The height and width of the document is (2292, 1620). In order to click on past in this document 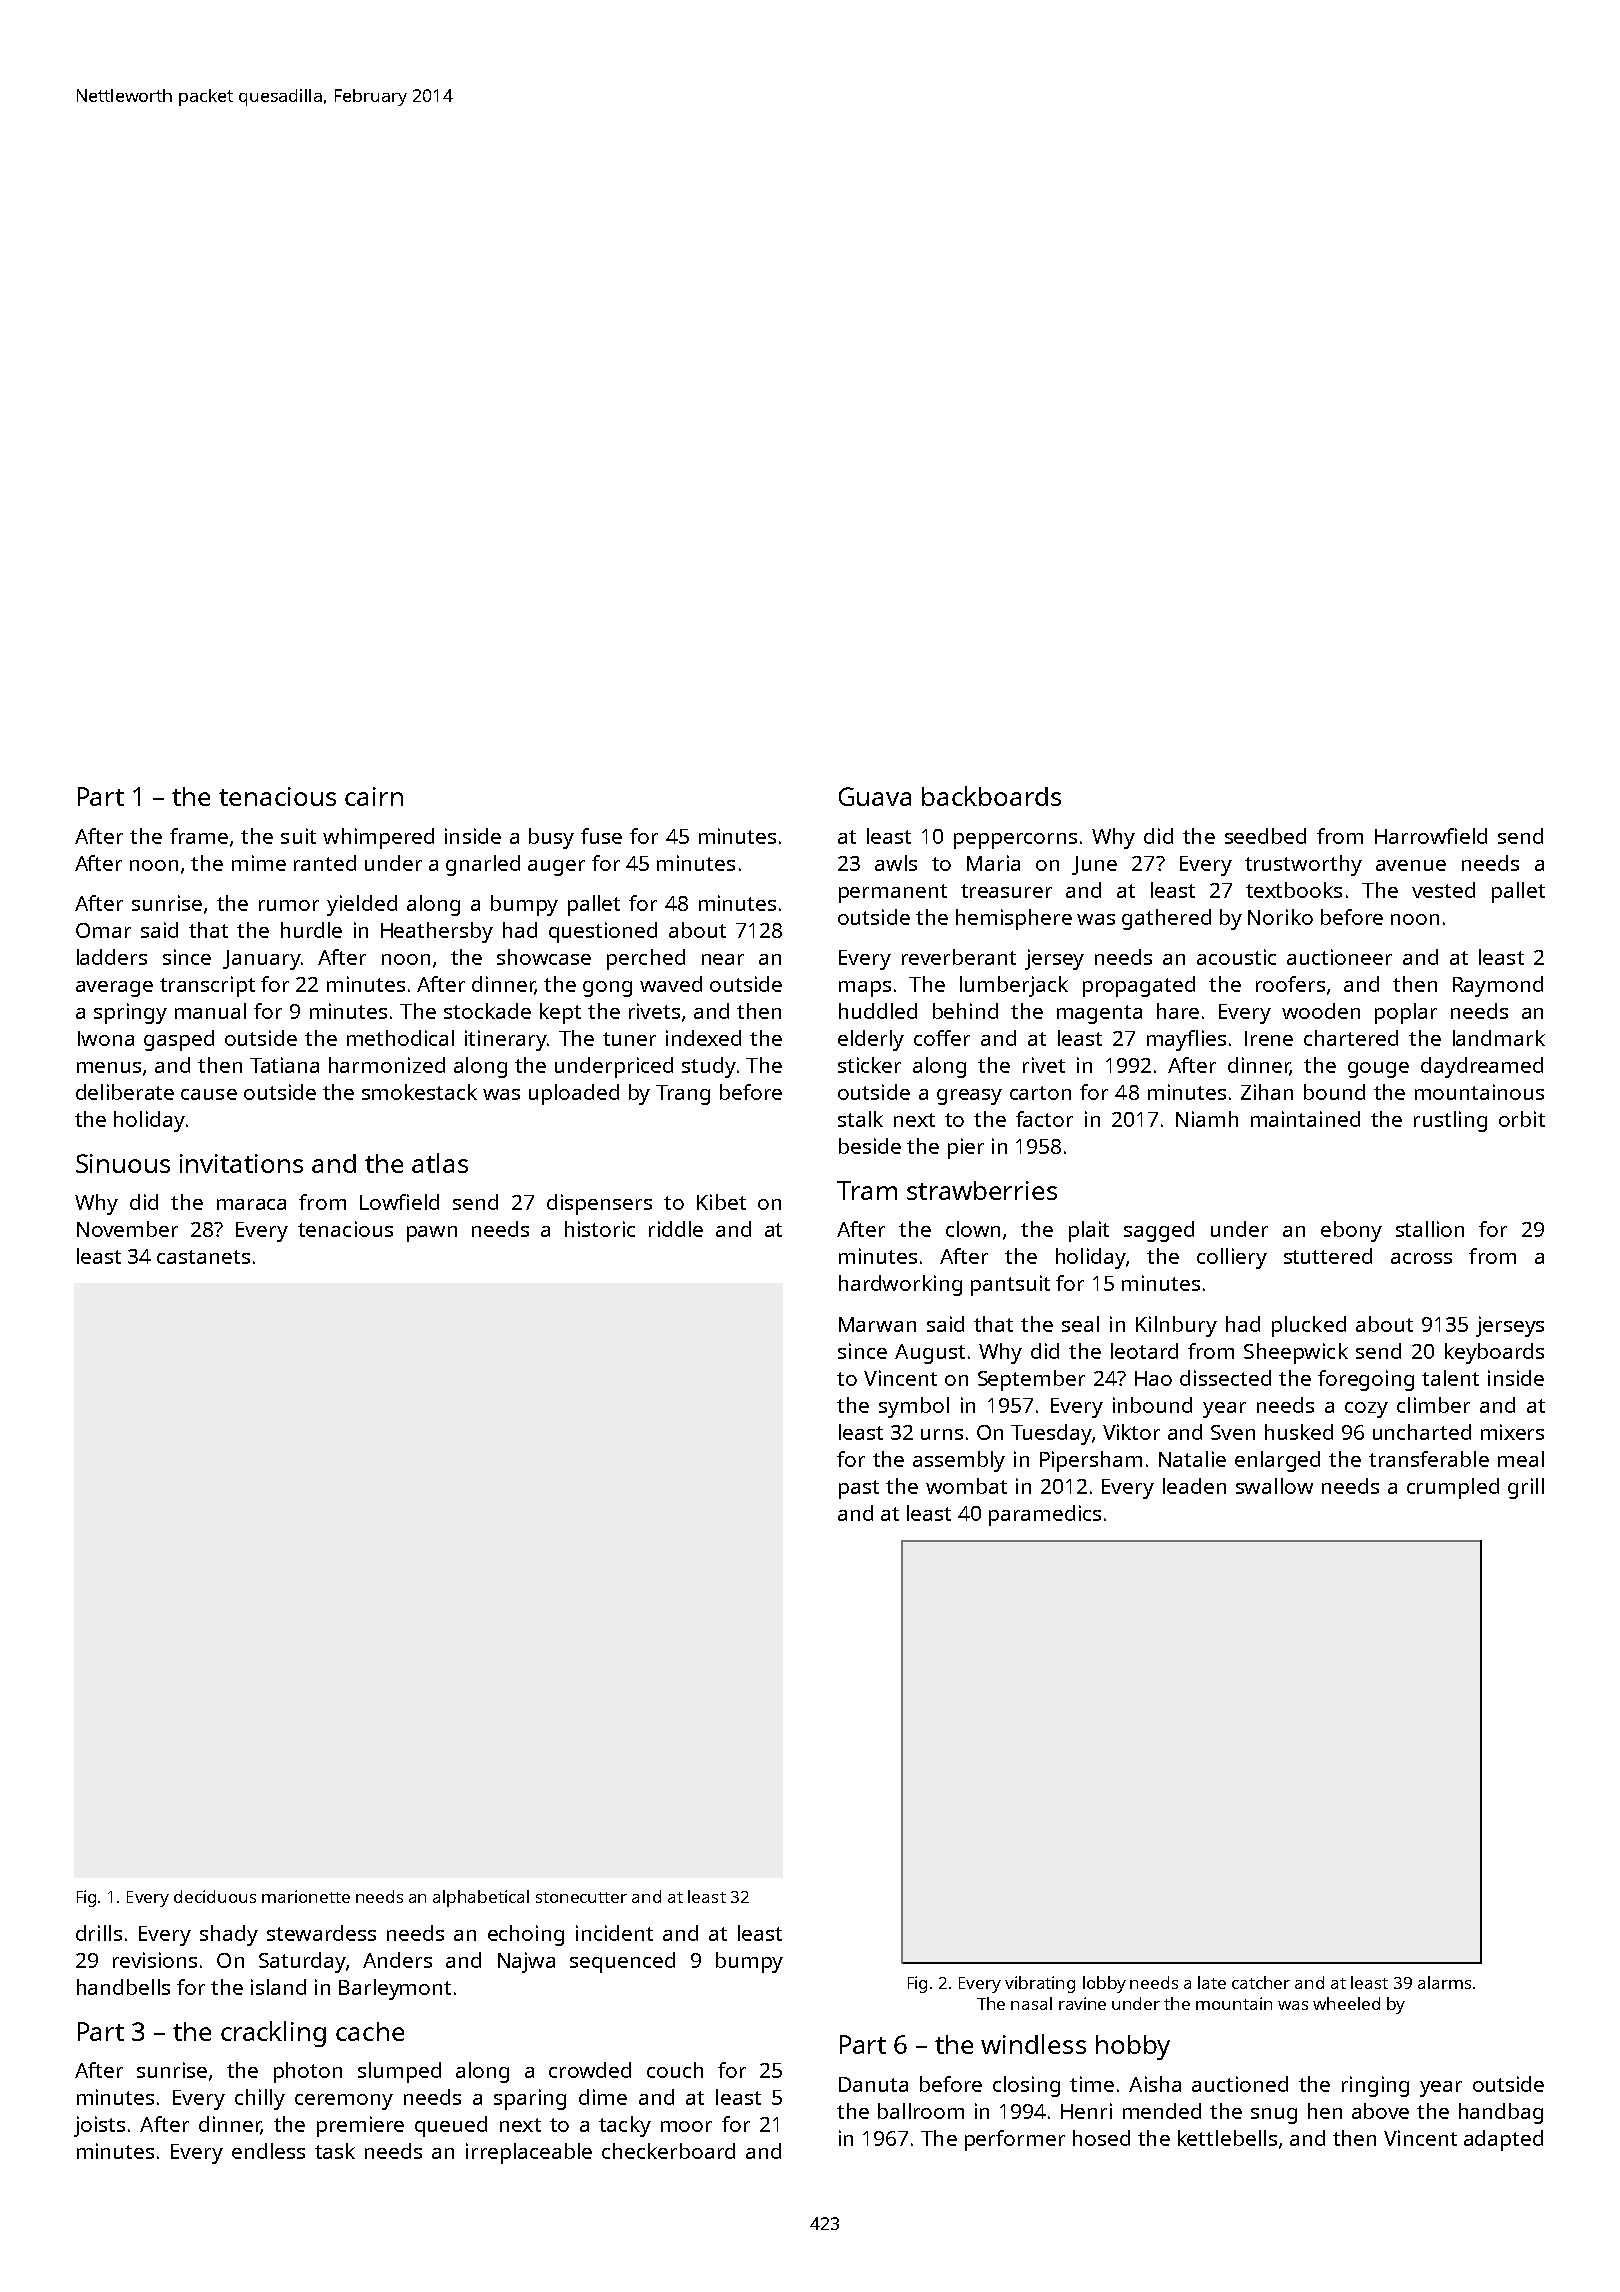, I will do `click(859, 1489)`.
